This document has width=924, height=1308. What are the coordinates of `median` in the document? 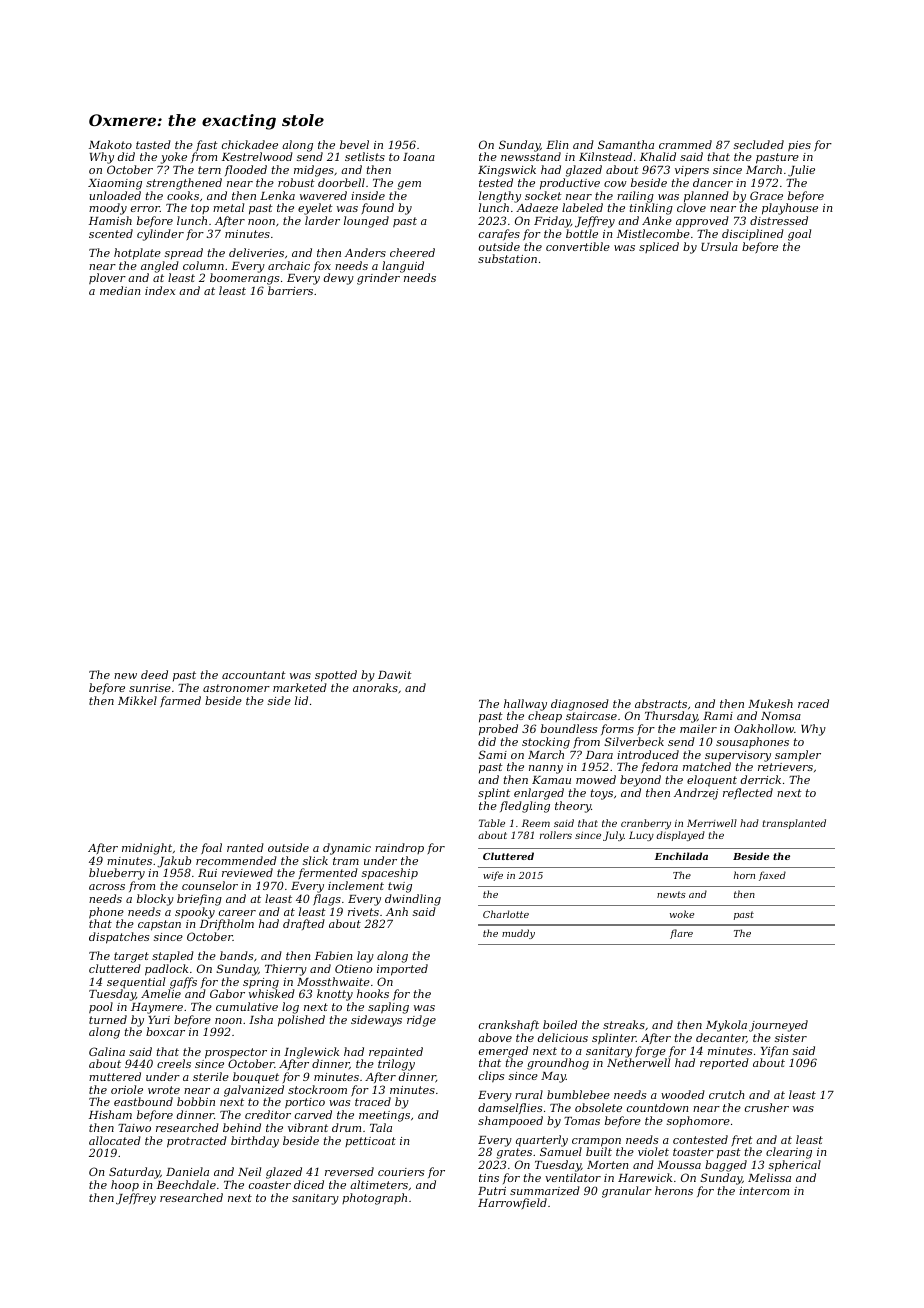 It's located at (120, 290).
